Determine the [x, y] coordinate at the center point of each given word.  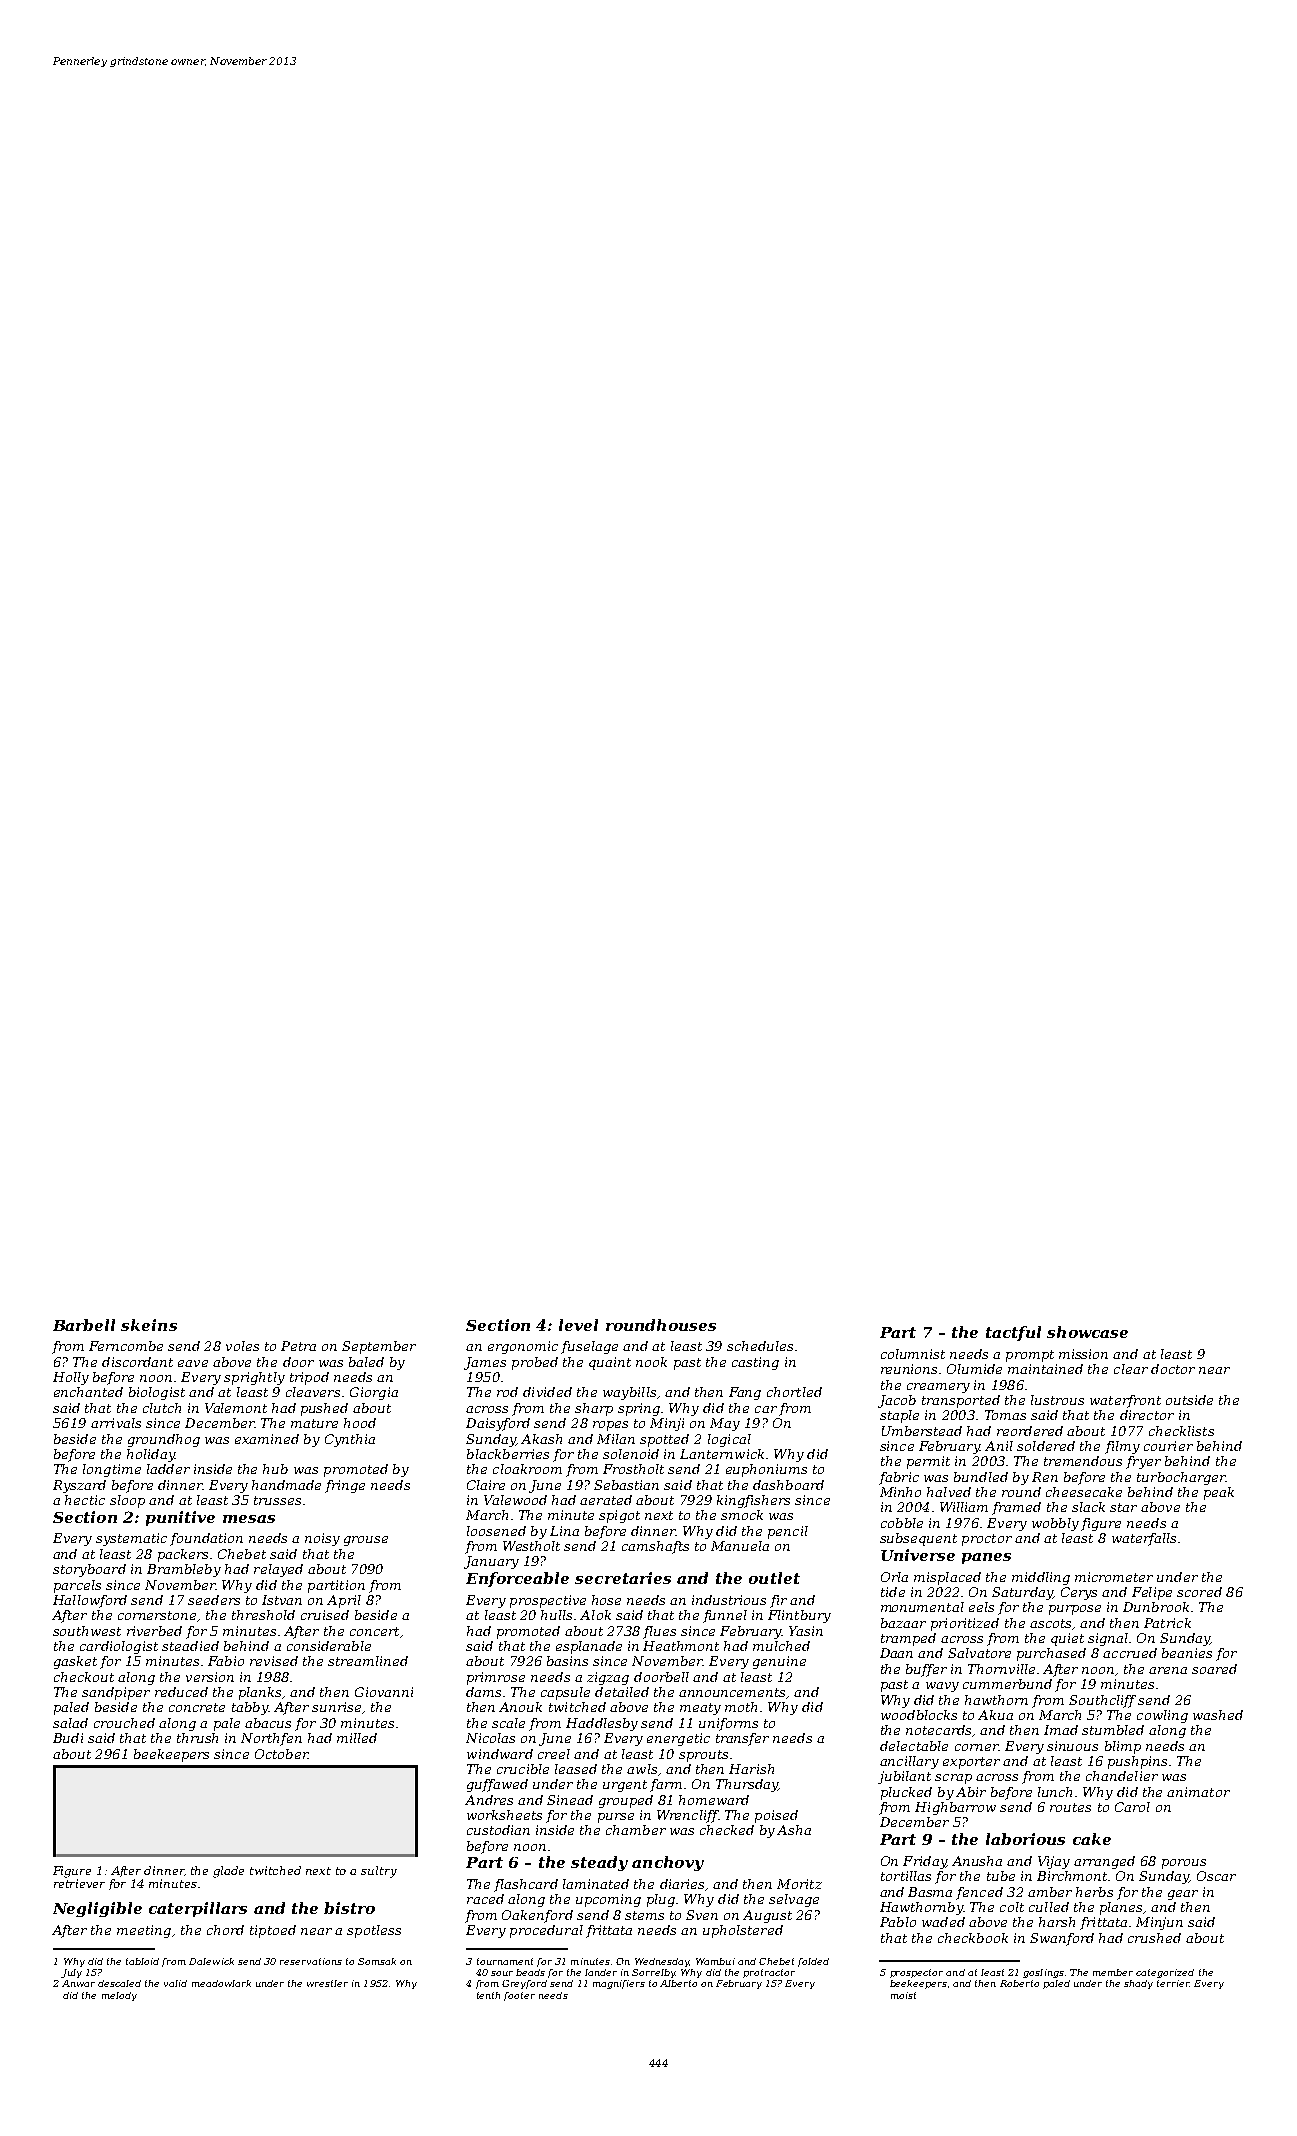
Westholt [531, 1546]
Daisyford [498, 1424]
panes [986, 1558]
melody [119, 1996]
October [281, 1754]
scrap [953, 1779]
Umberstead [922, 1431]
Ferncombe [126, 1346]
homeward [714, 1800]
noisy [322, 1539]
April [344, 1601]
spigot [619, 1516]
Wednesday [662, 1962]
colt [1012, 1907]
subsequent [918, 1539]
